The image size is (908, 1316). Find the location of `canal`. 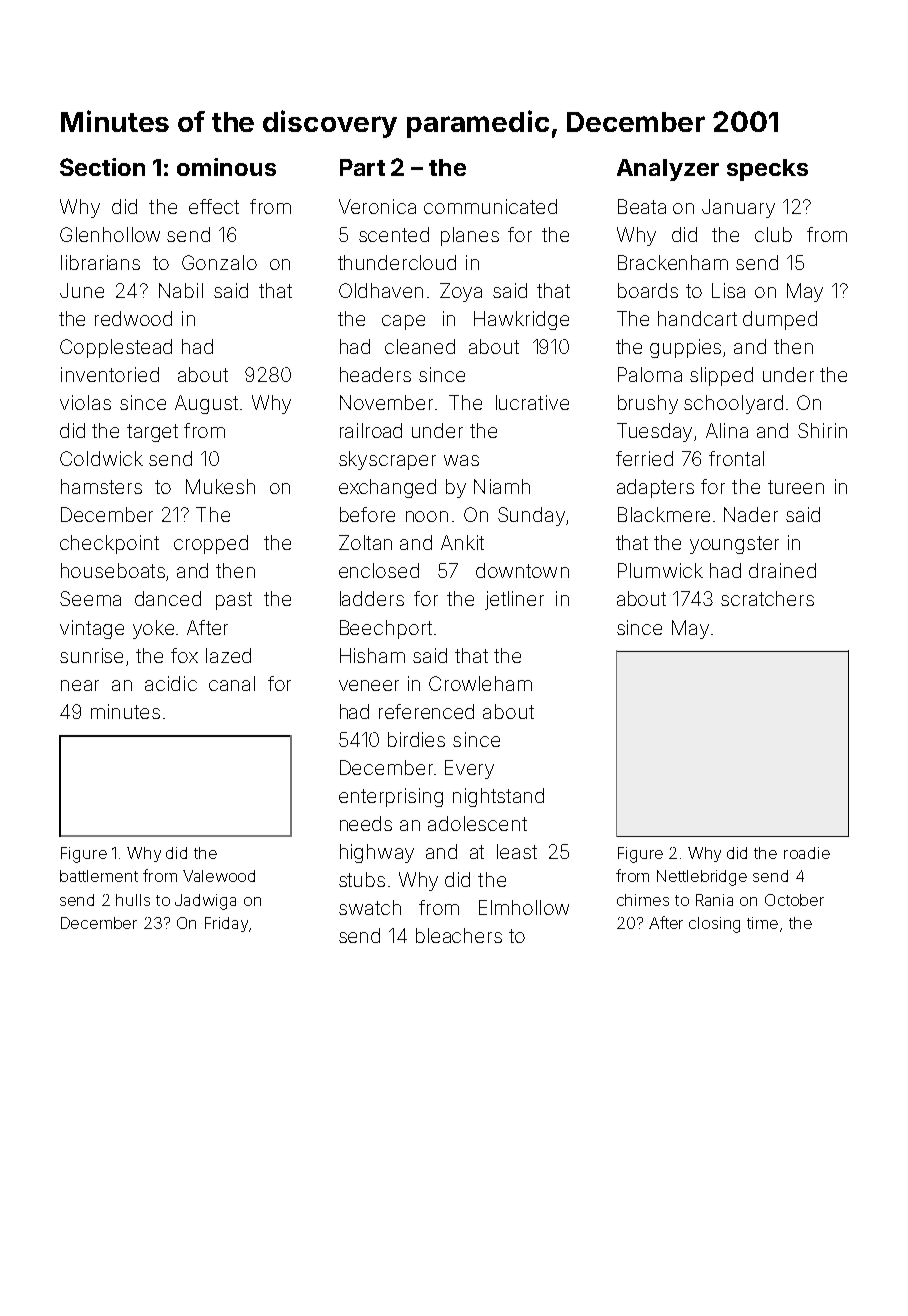

canal is located at coordinates (232, 683).
